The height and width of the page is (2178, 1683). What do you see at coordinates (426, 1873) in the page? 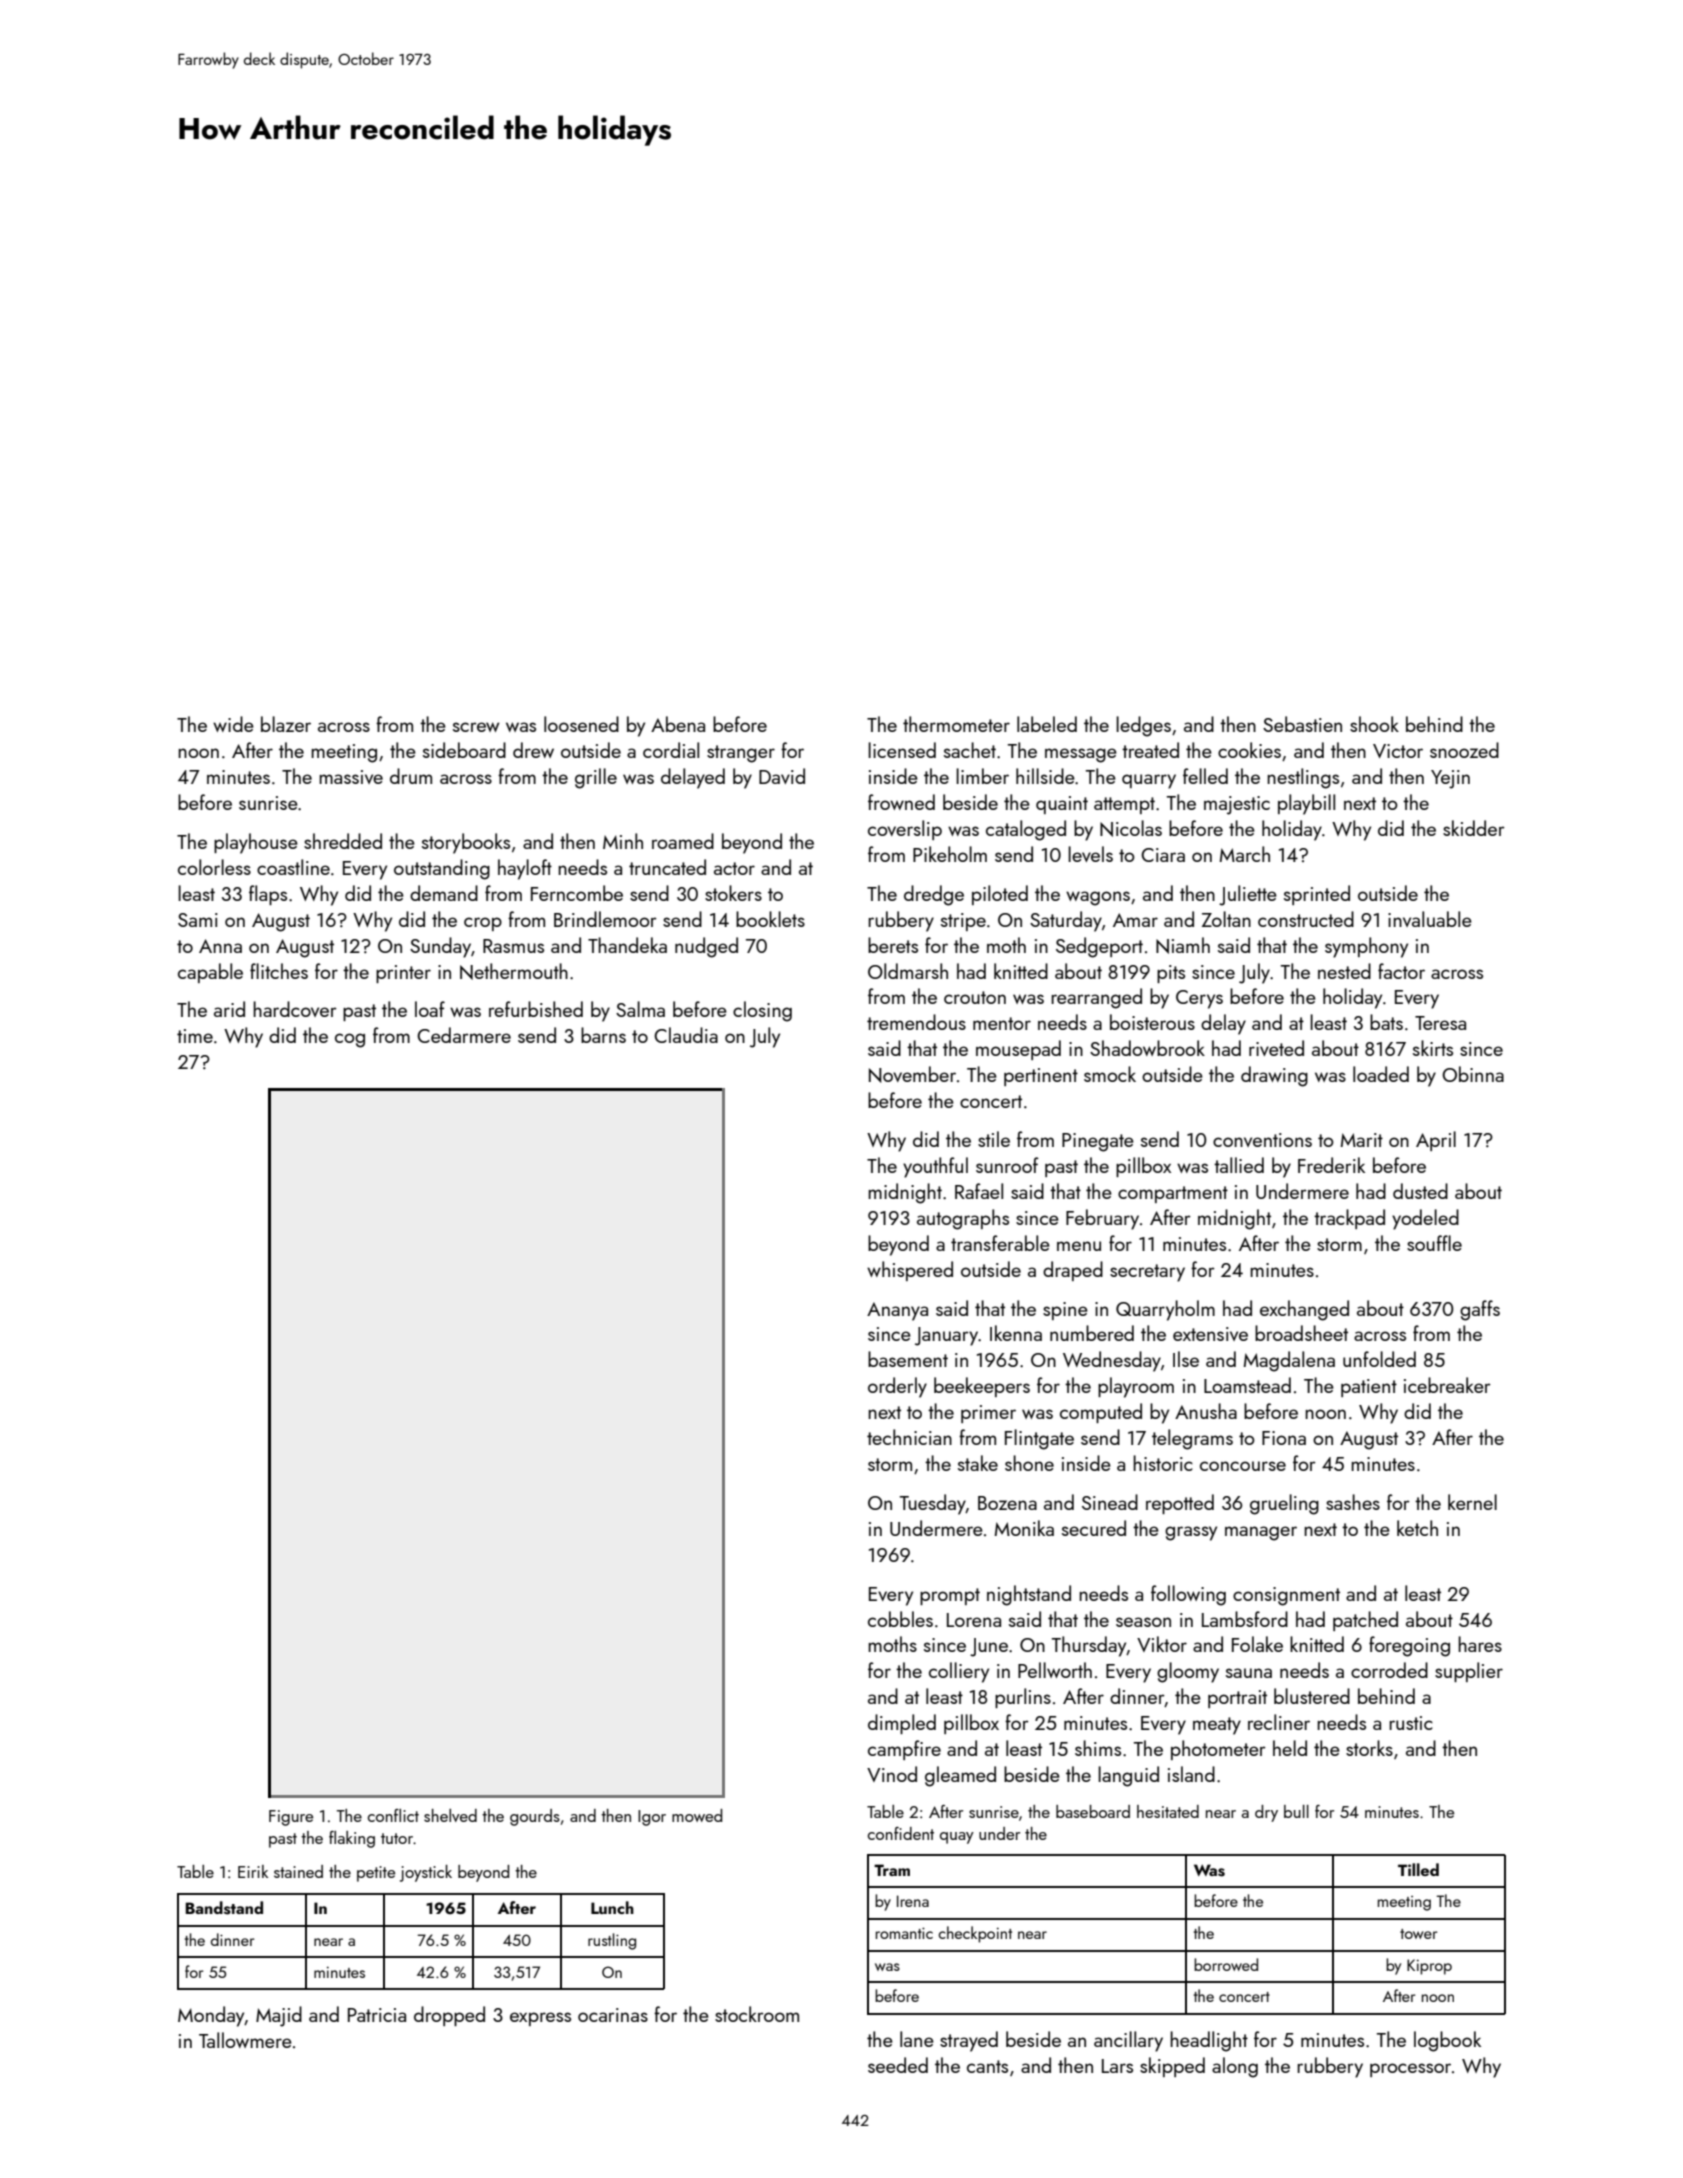
I see `joystick` at bounding box center [426, 1873].
